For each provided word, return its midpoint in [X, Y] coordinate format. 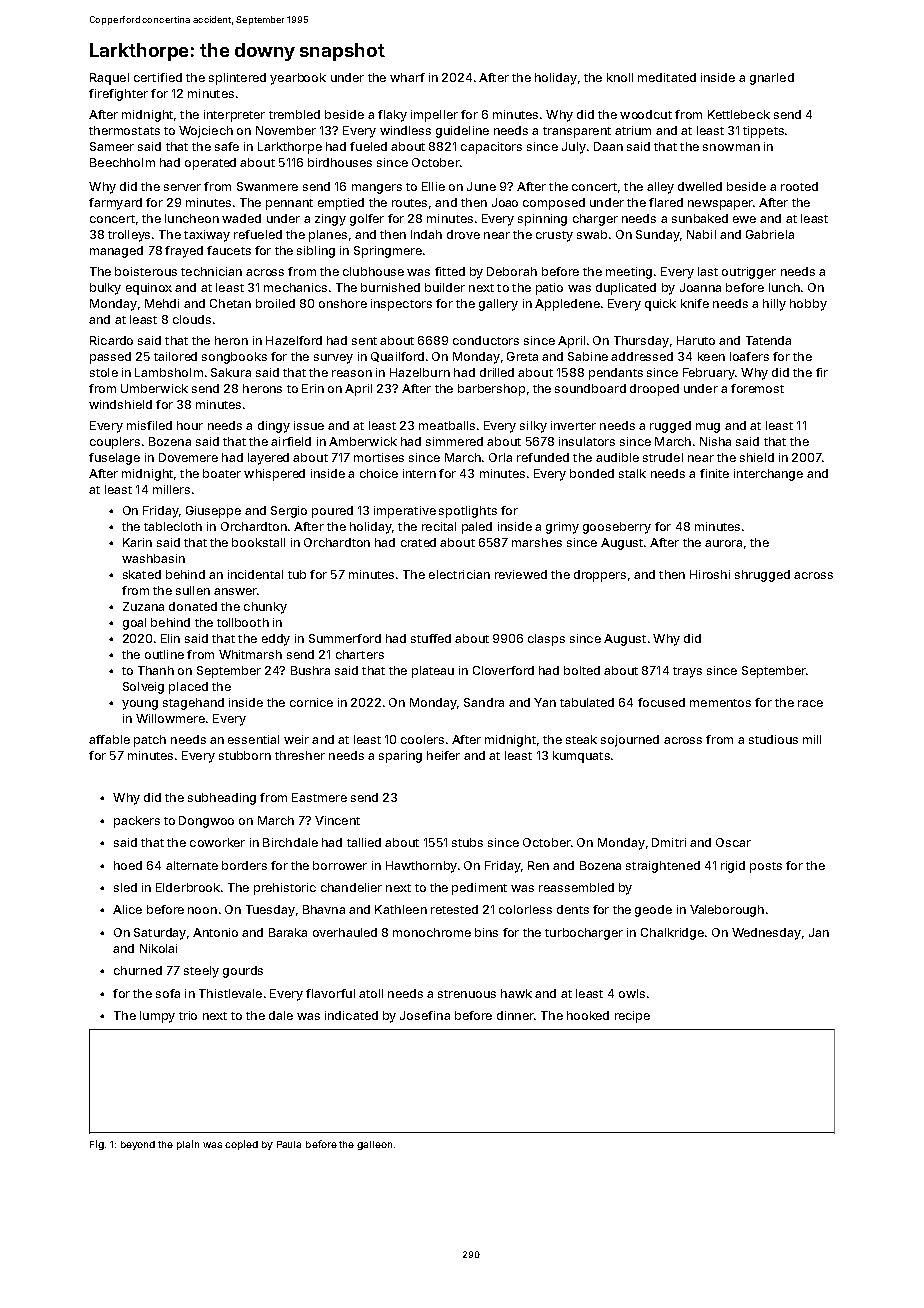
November [286, 130]
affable [109, 739]
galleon [374, 1145]
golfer [367, 220]
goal [134, 624]
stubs [467, 842]
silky [533, 427]
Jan [819, 932]
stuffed [431, 638]
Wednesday [766, 934]
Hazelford [294, 340]
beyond [138, 1145]
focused [661, 702]
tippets [763, 132]
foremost [757, 388]
